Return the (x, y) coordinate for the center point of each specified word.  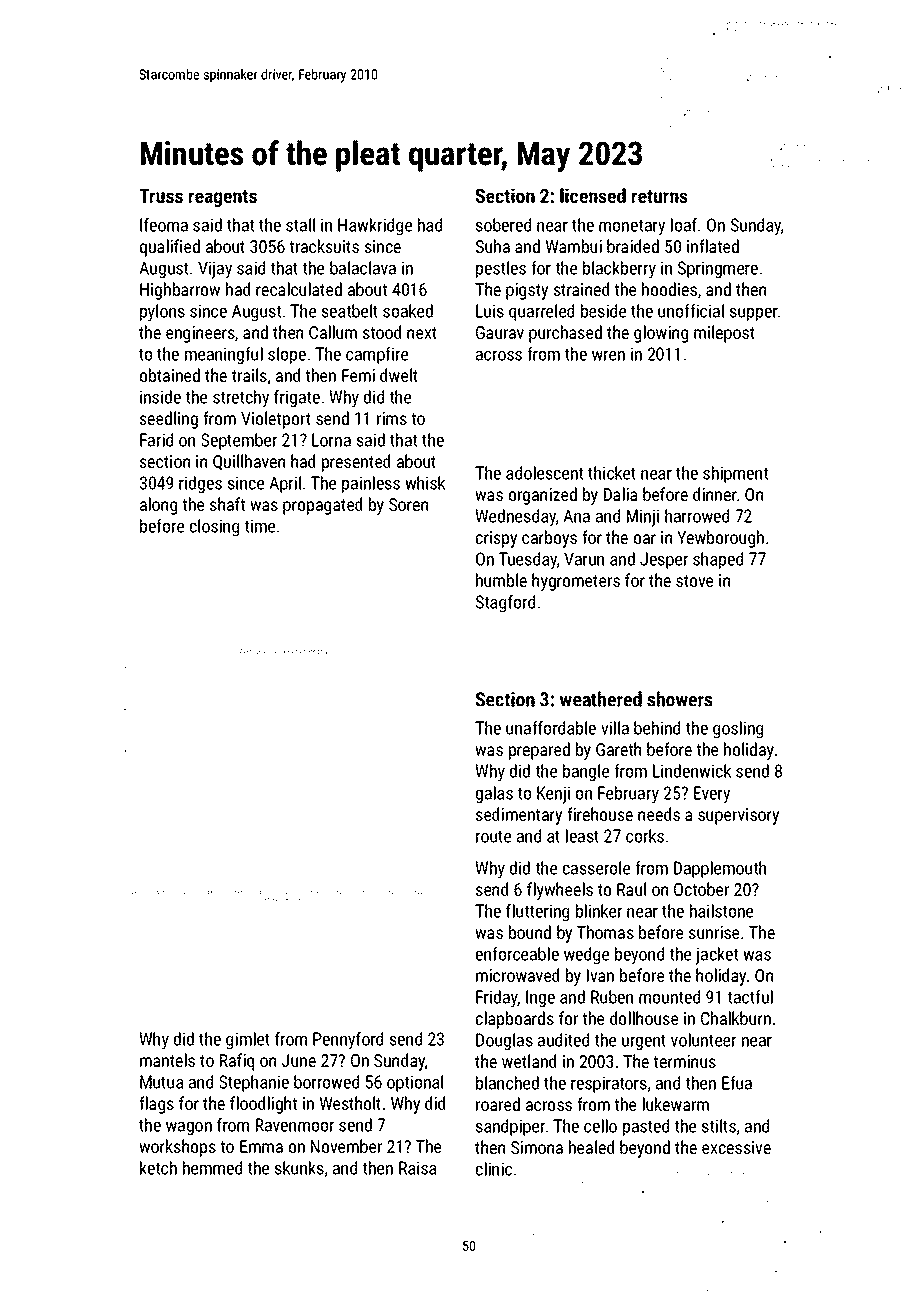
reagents (223, 198)
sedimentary (519, 816)
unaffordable (551, 728)
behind (657, 728)
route (494, 836)
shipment (735, 474)
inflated (713, 246)
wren (608, 356)
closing (214, 528)
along (158, 506)
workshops (177, 1148)
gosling (738, 730)
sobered (503, 225)
